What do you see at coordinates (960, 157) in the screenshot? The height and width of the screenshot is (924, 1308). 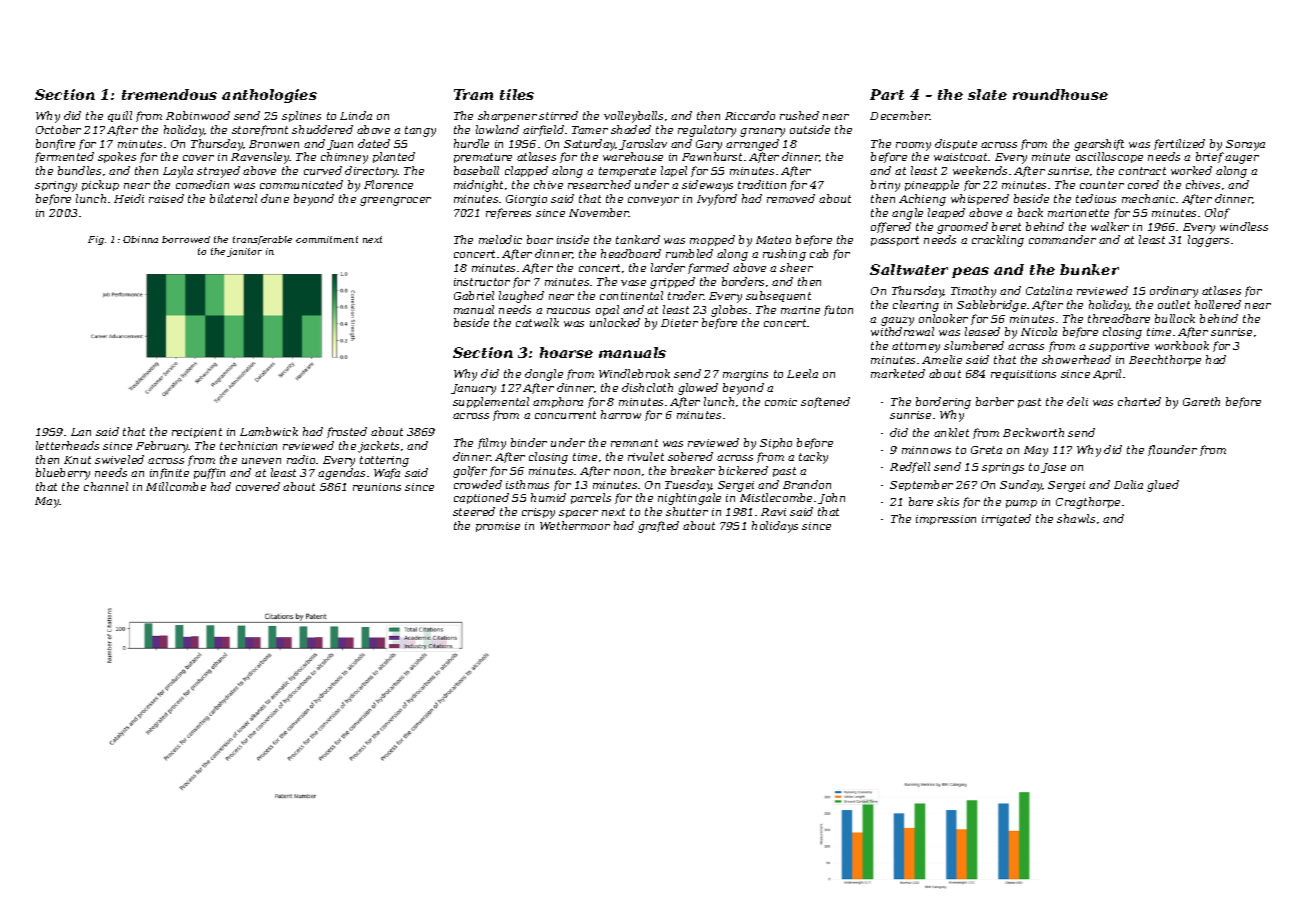 I see `waistcoat` at bounding box center [960, 157].
